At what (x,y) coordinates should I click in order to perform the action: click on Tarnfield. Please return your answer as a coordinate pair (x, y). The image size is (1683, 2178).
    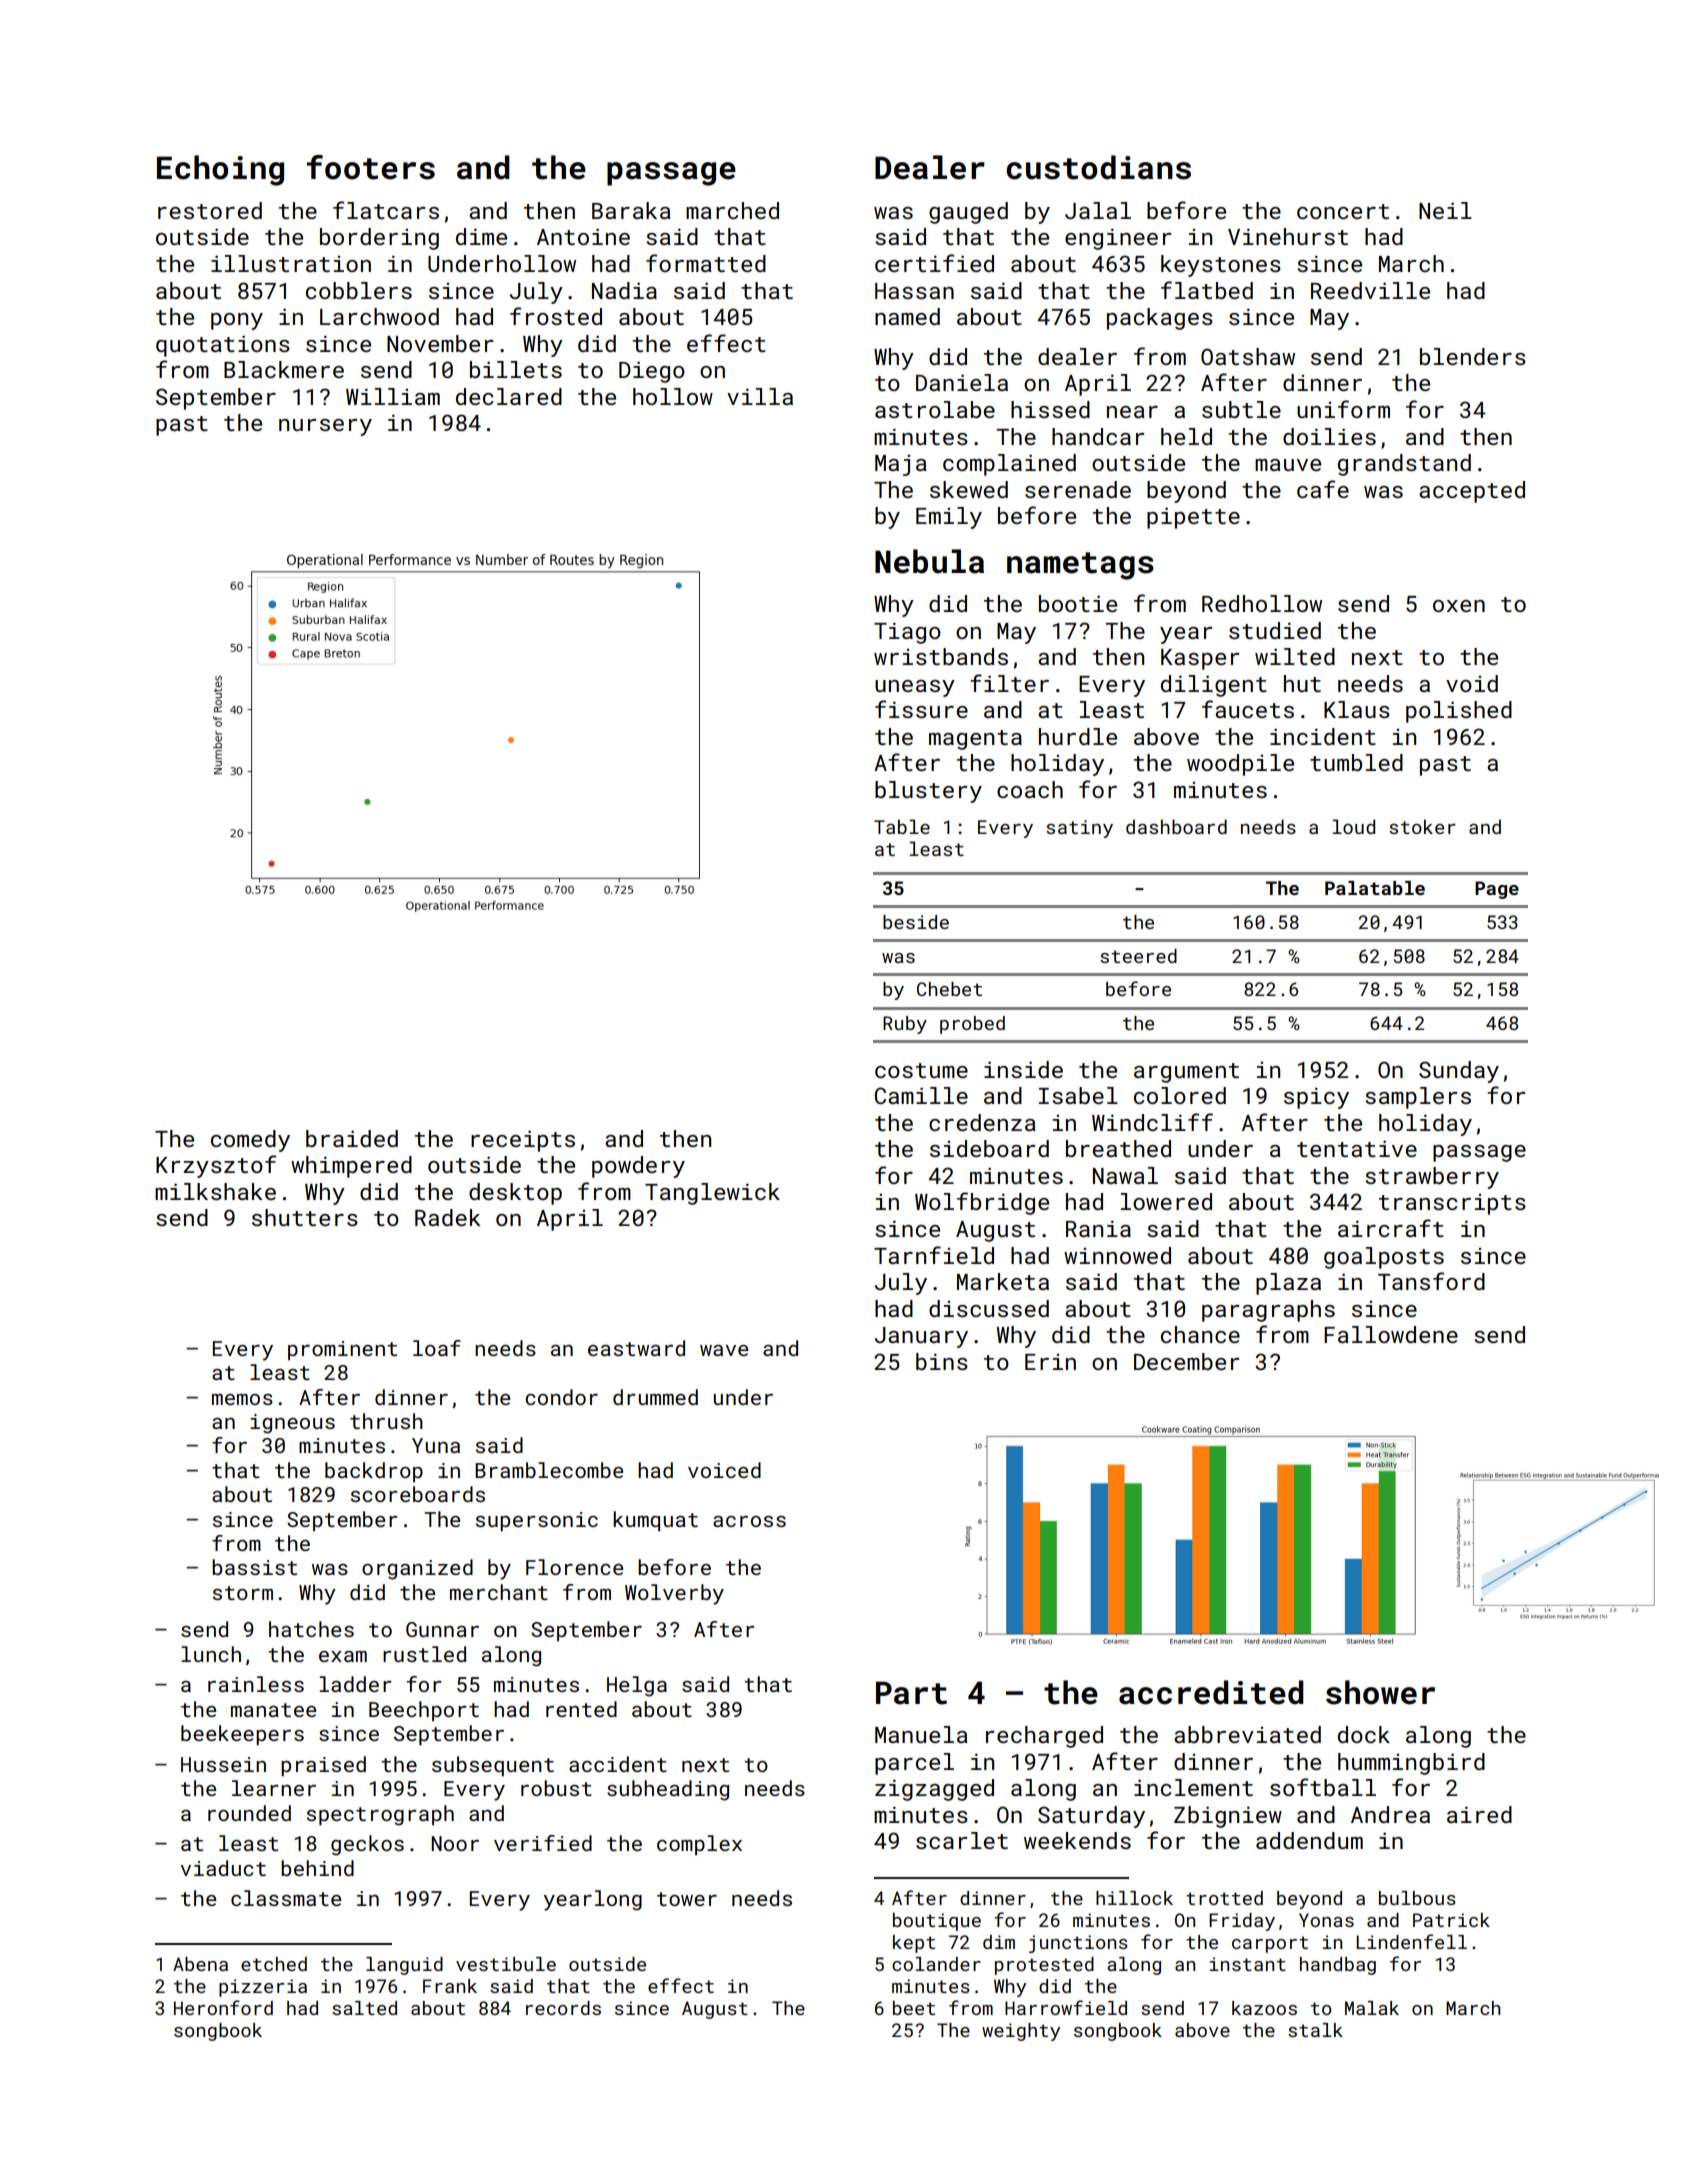
    Looking at the image, I should click on (934, 1255).
